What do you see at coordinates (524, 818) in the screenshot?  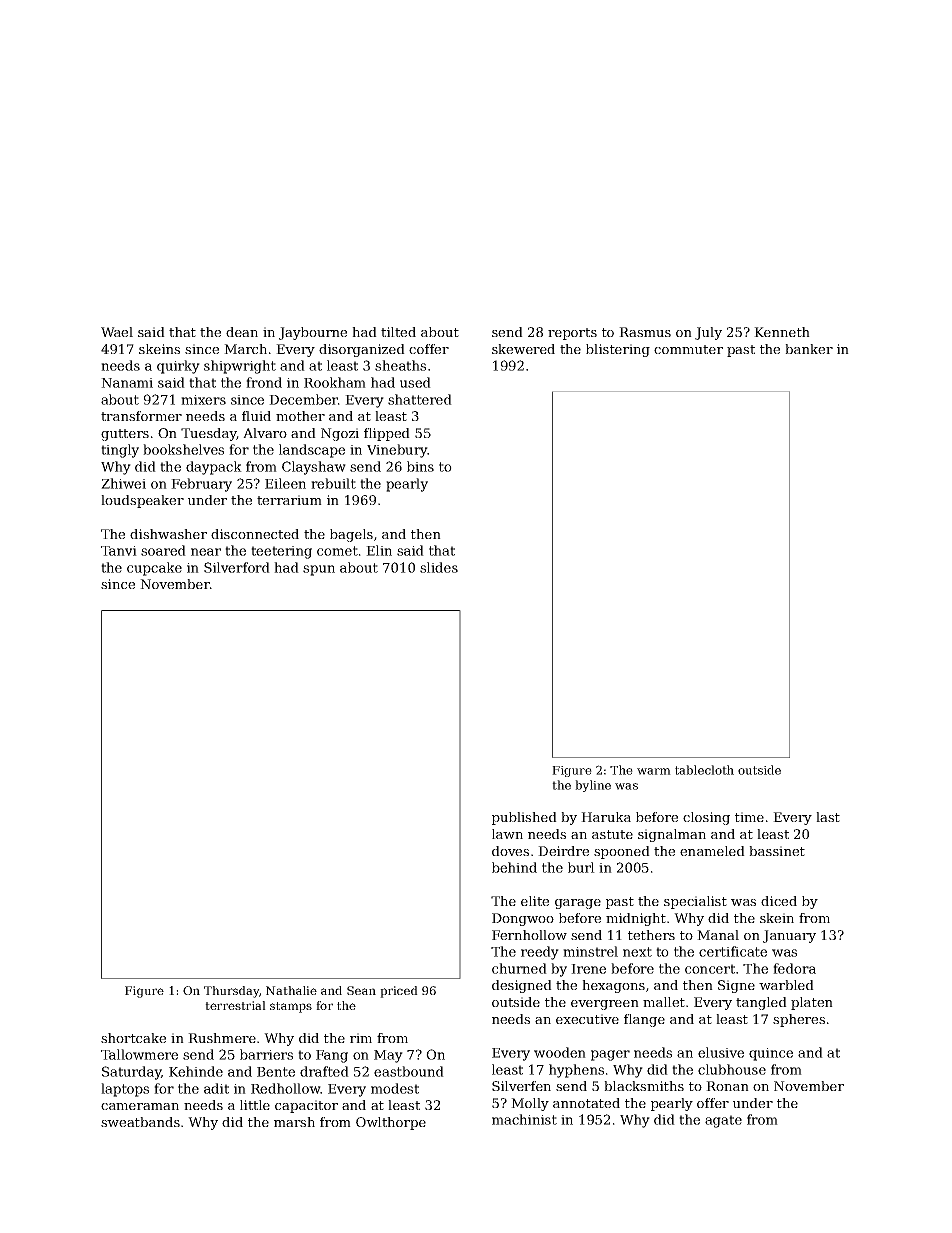 I see `published` at bounding box center [524, 818].
